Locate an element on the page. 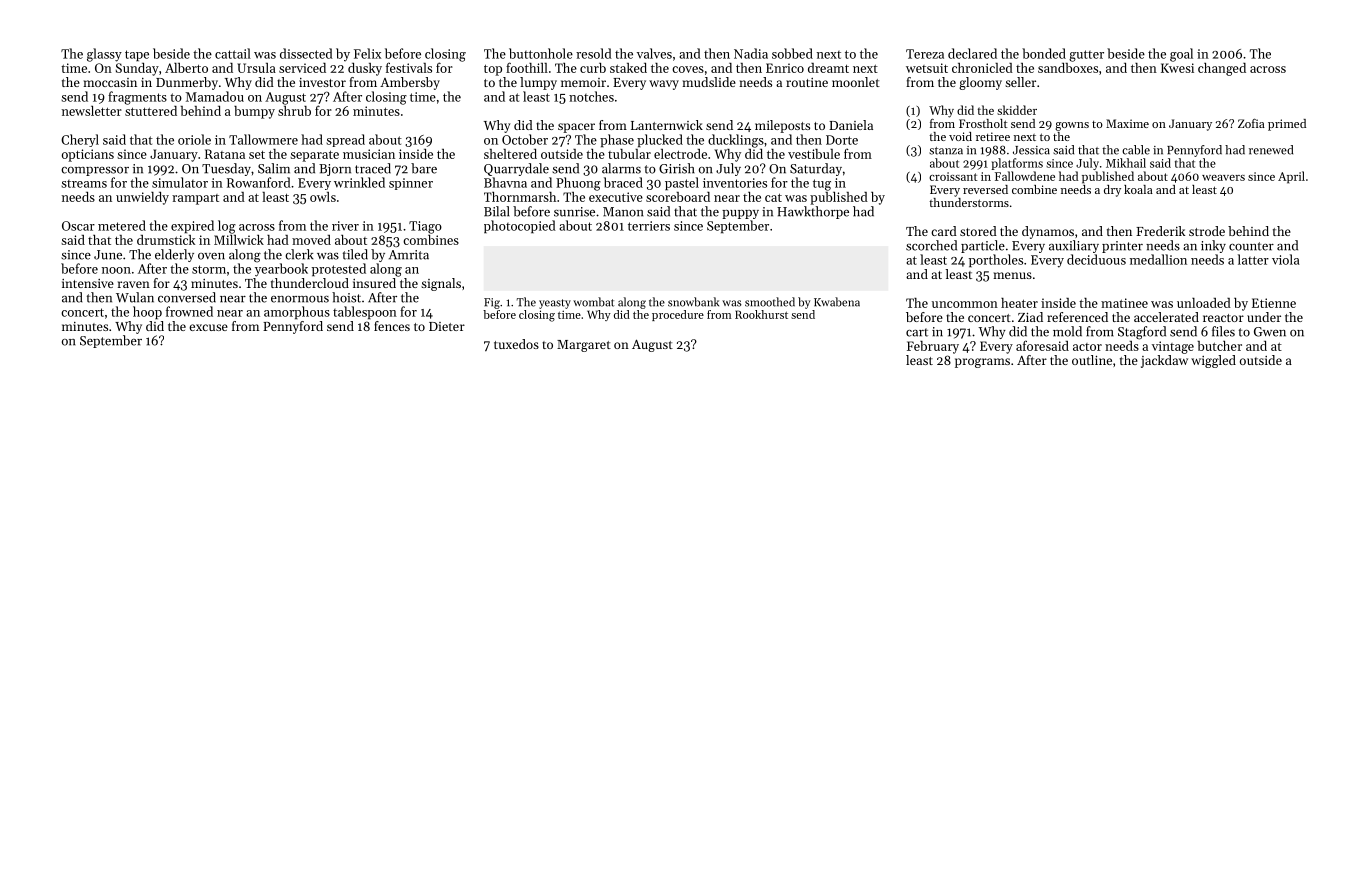 This document has width=1372, height=887. Oscar is located at coordinates (78, 226).
